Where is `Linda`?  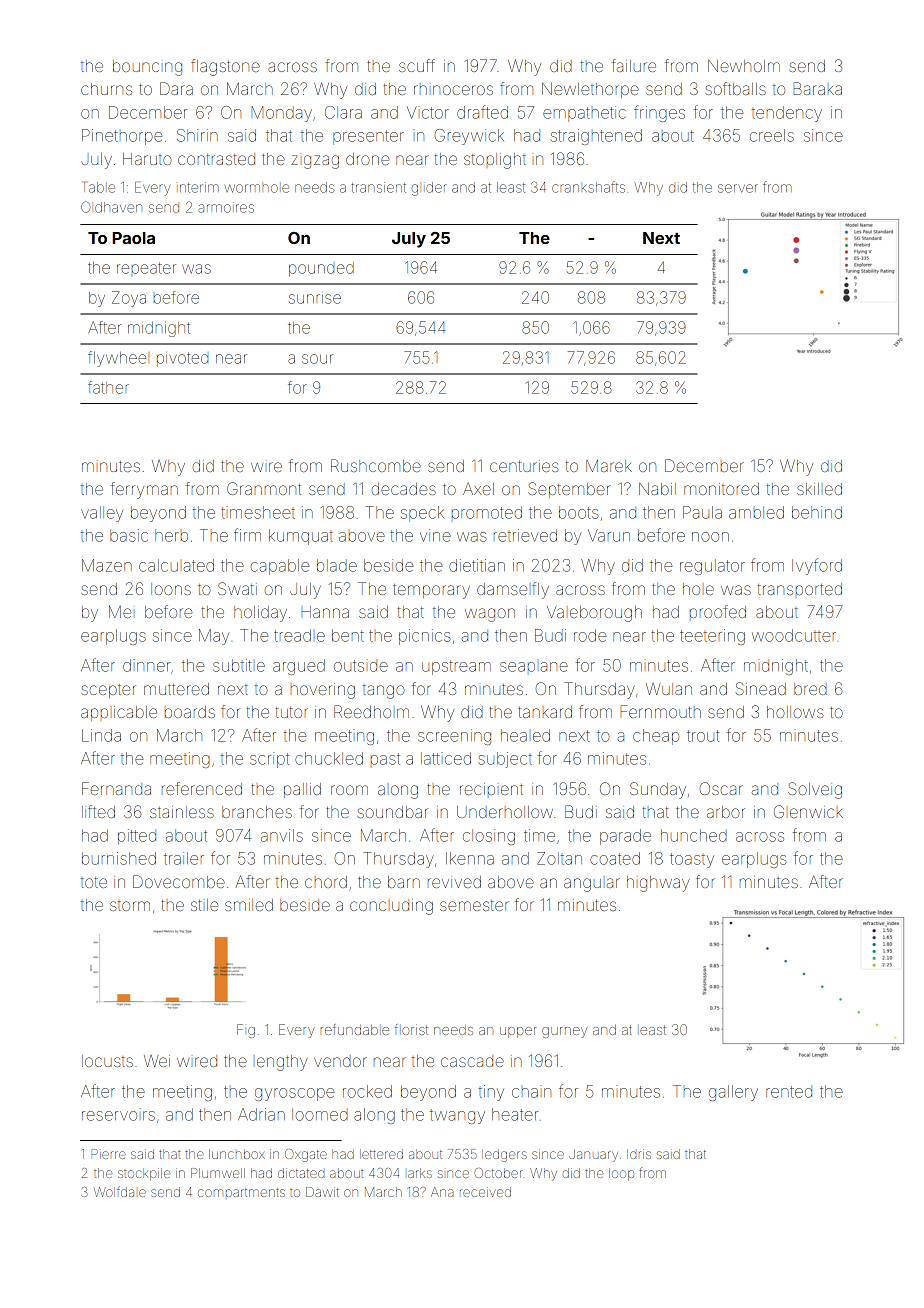 Linda is located at coordinates (101, 735).
